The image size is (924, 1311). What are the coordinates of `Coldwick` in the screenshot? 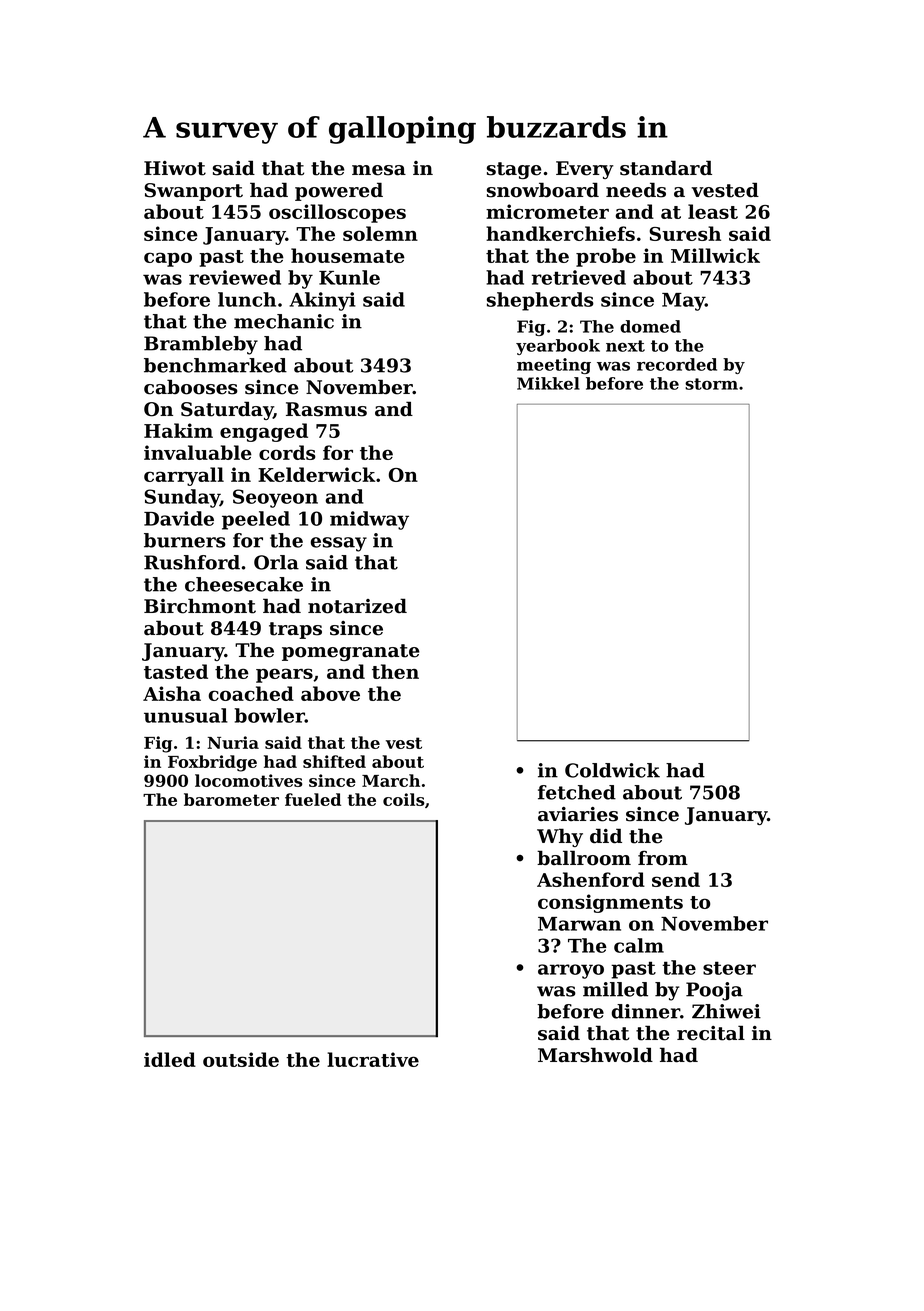 It's located at (612, 770).
